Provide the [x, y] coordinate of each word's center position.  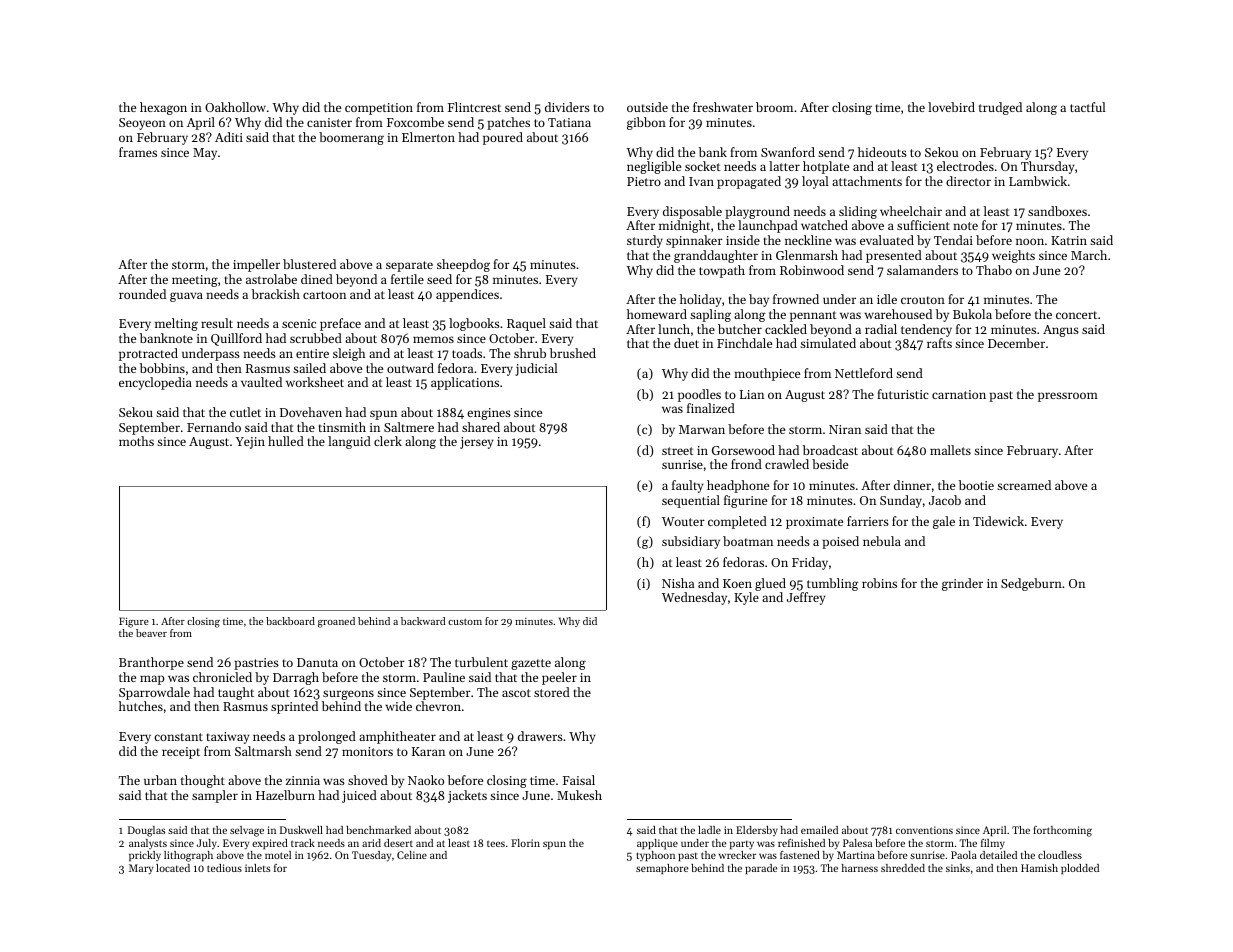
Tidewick [998, 521]
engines [489, 414]
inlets [257, 868]
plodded [1080, 869]
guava [186, 297]
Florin [525, 843]
